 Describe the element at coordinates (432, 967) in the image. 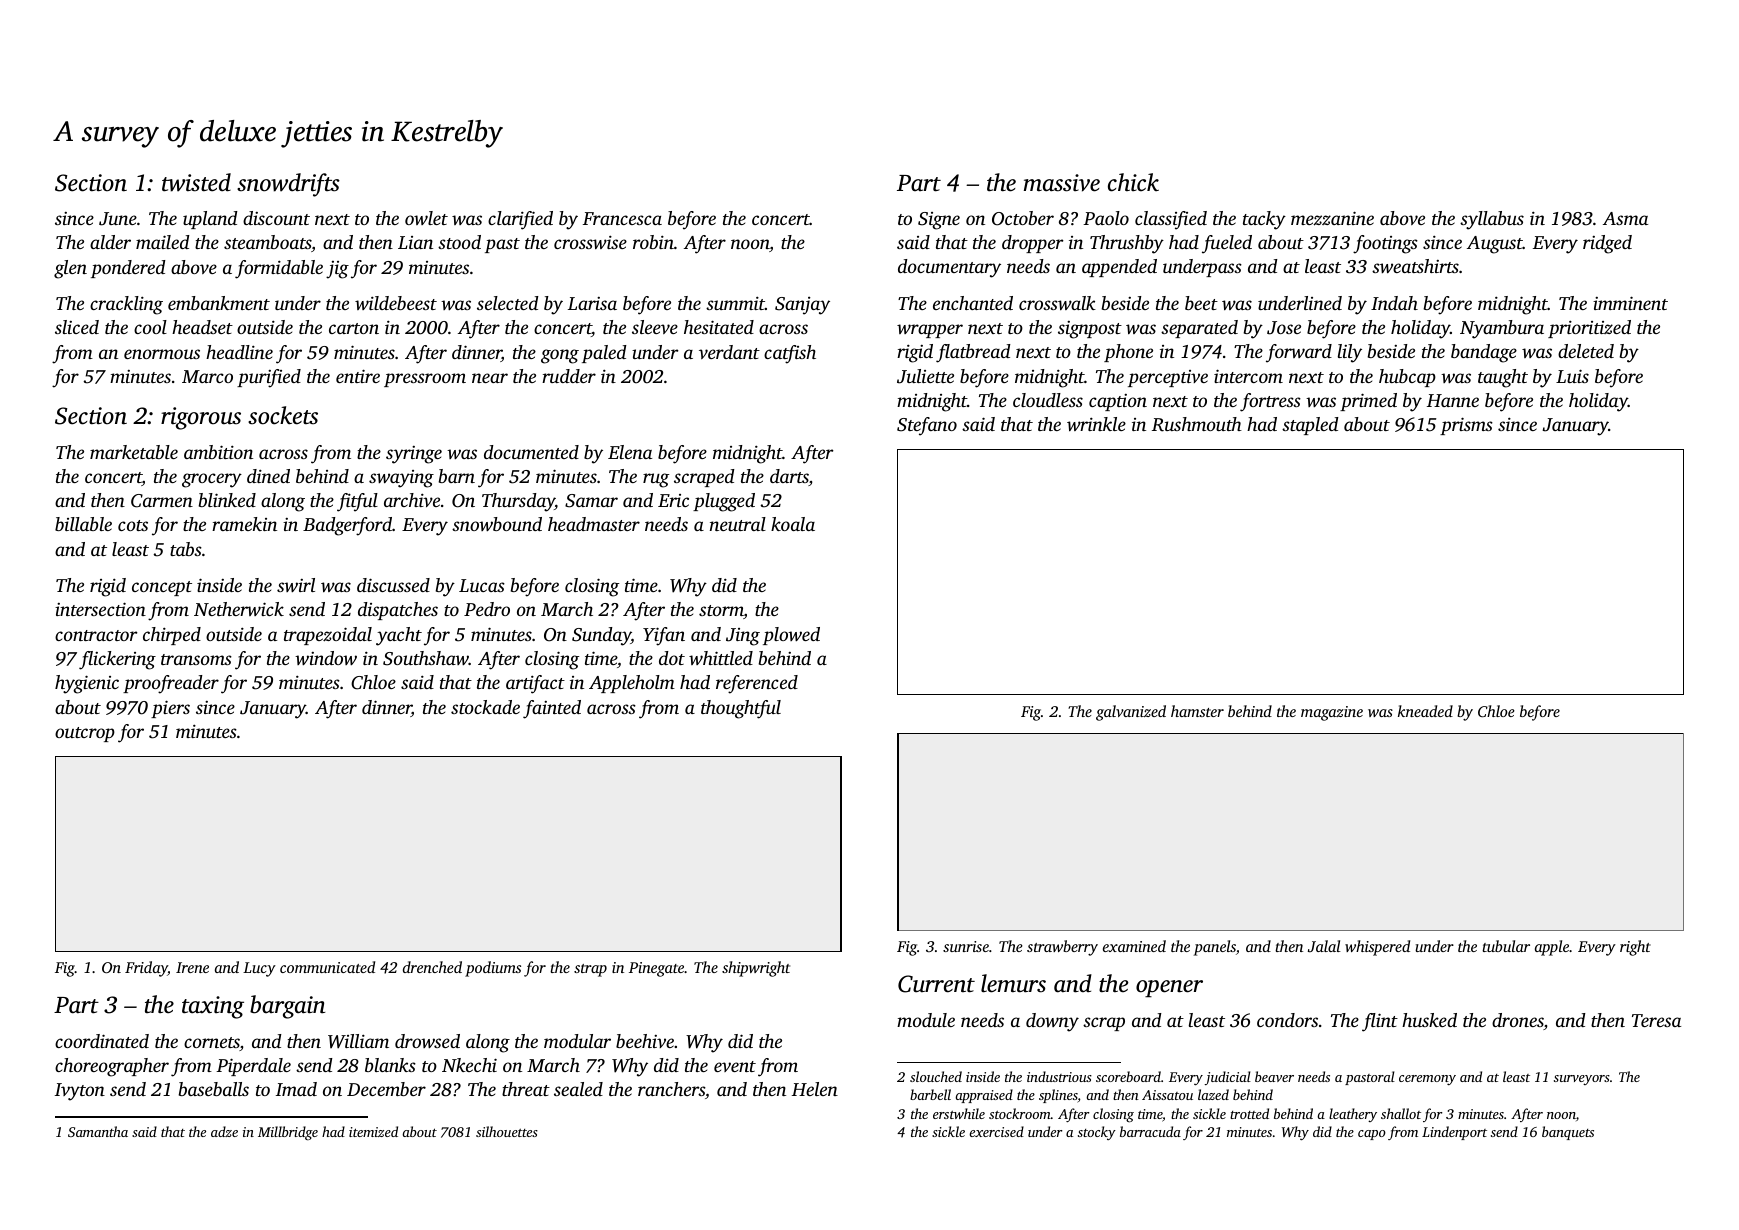

I see `drenched` at that location.
